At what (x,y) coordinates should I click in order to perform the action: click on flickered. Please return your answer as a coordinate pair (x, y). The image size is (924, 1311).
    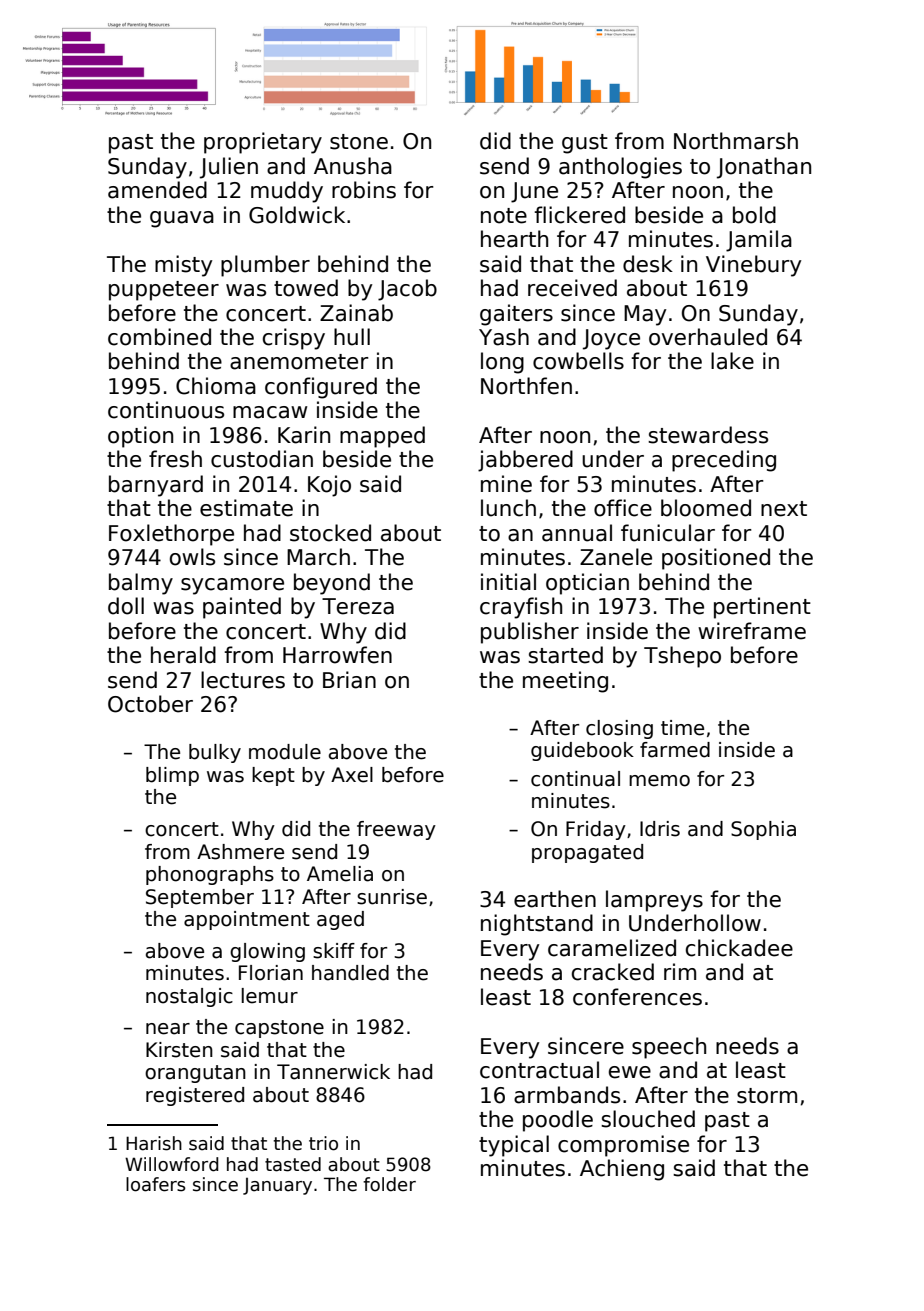
    Looking at the image, I should click on (580, 215).
